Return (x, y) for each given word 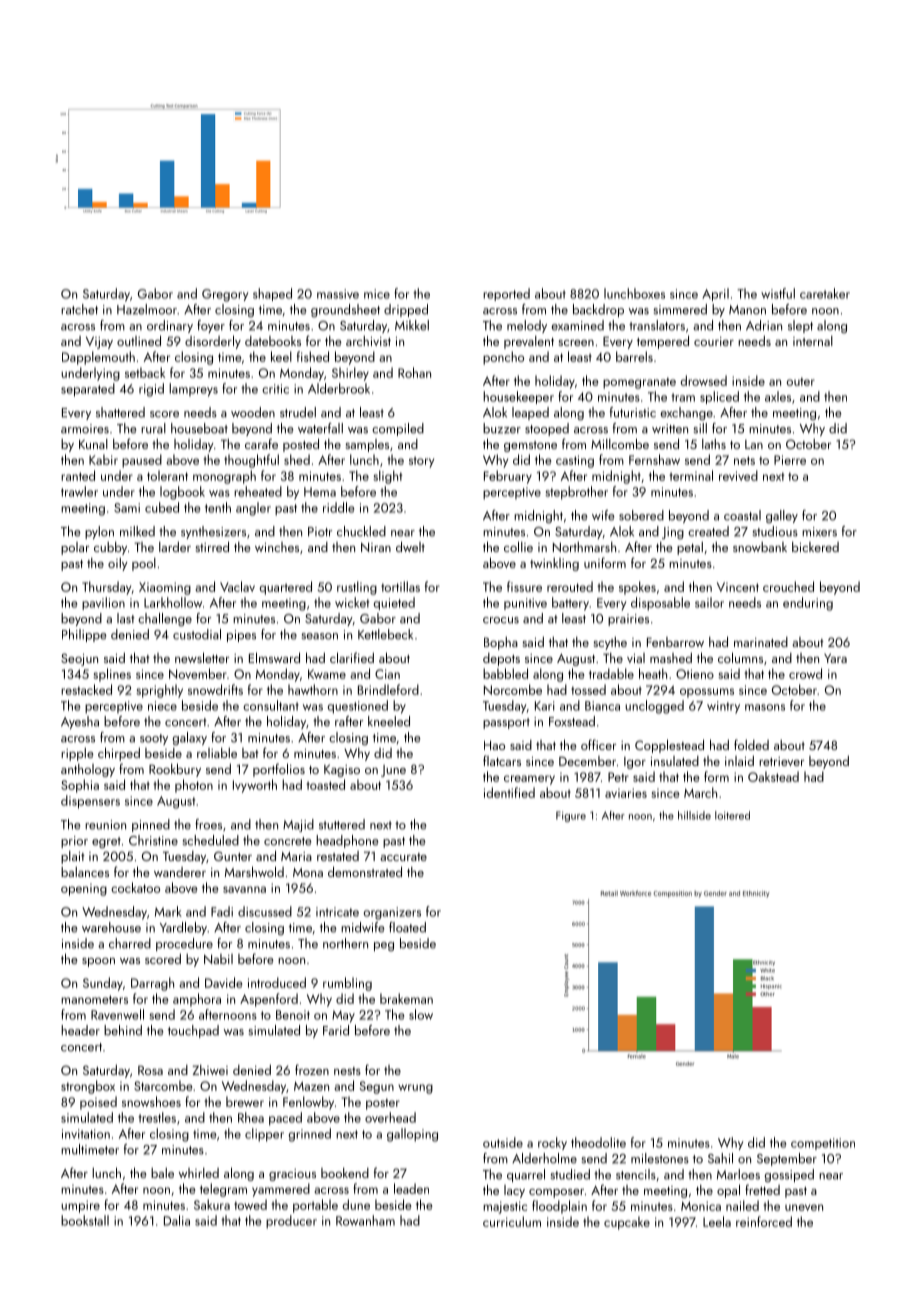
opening (84, 889)
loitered (732, 815)
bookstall (85, 1220)
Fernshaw (654, 459)
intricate (337, 912)
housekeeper (518, 397)
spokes (637, 588)
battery (570, 604)
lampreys (193, 390)
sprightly (159, 691)
